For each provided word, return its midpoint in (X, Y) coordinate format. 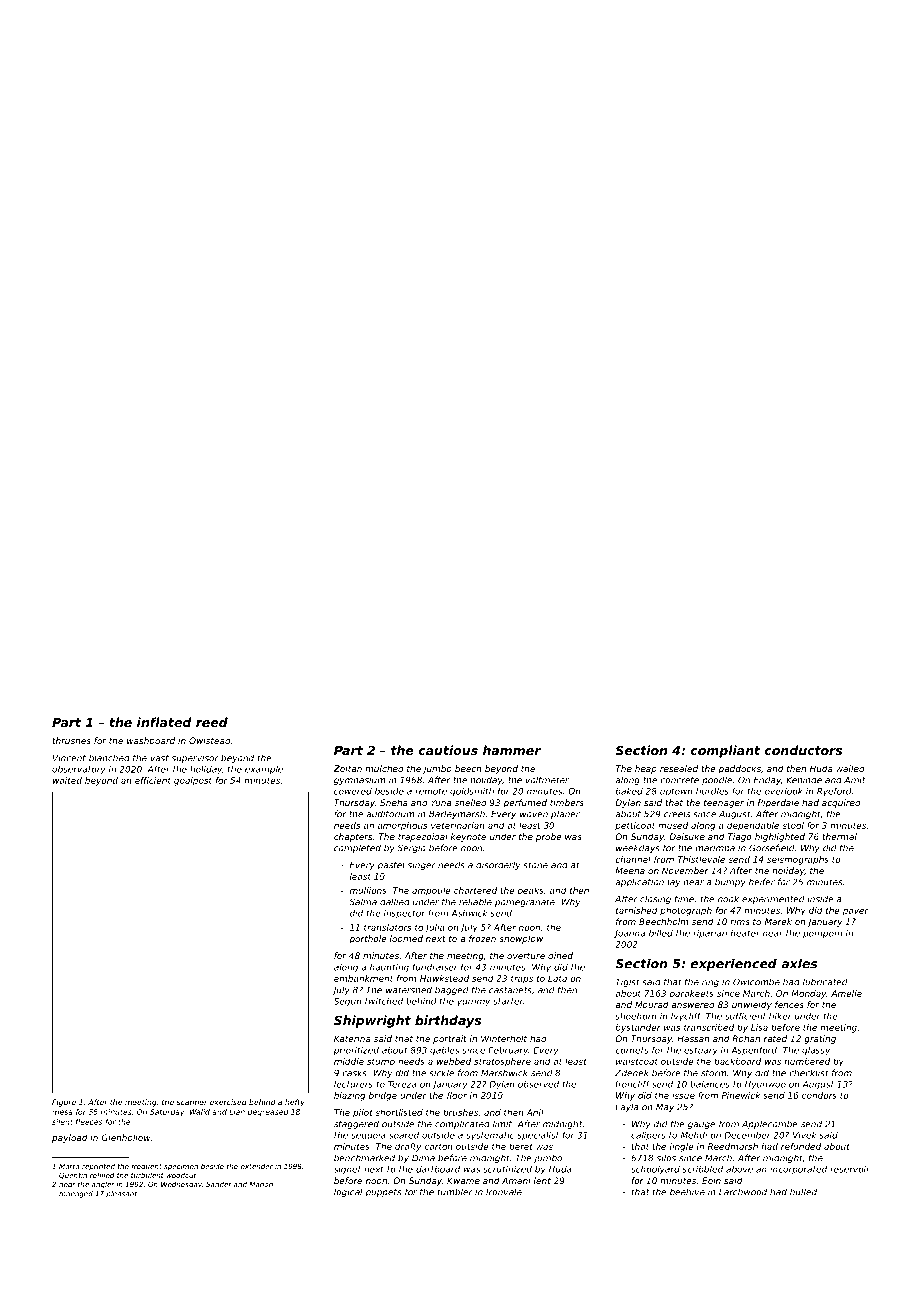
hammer (512, 750)
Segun (347, 1002)
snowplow (521, 939)
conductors (803, 750)
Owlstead (210, 740)
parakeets (691, 994)
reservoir (850, 1169)
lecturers (353, 1084)
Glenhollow (126, 1137)
